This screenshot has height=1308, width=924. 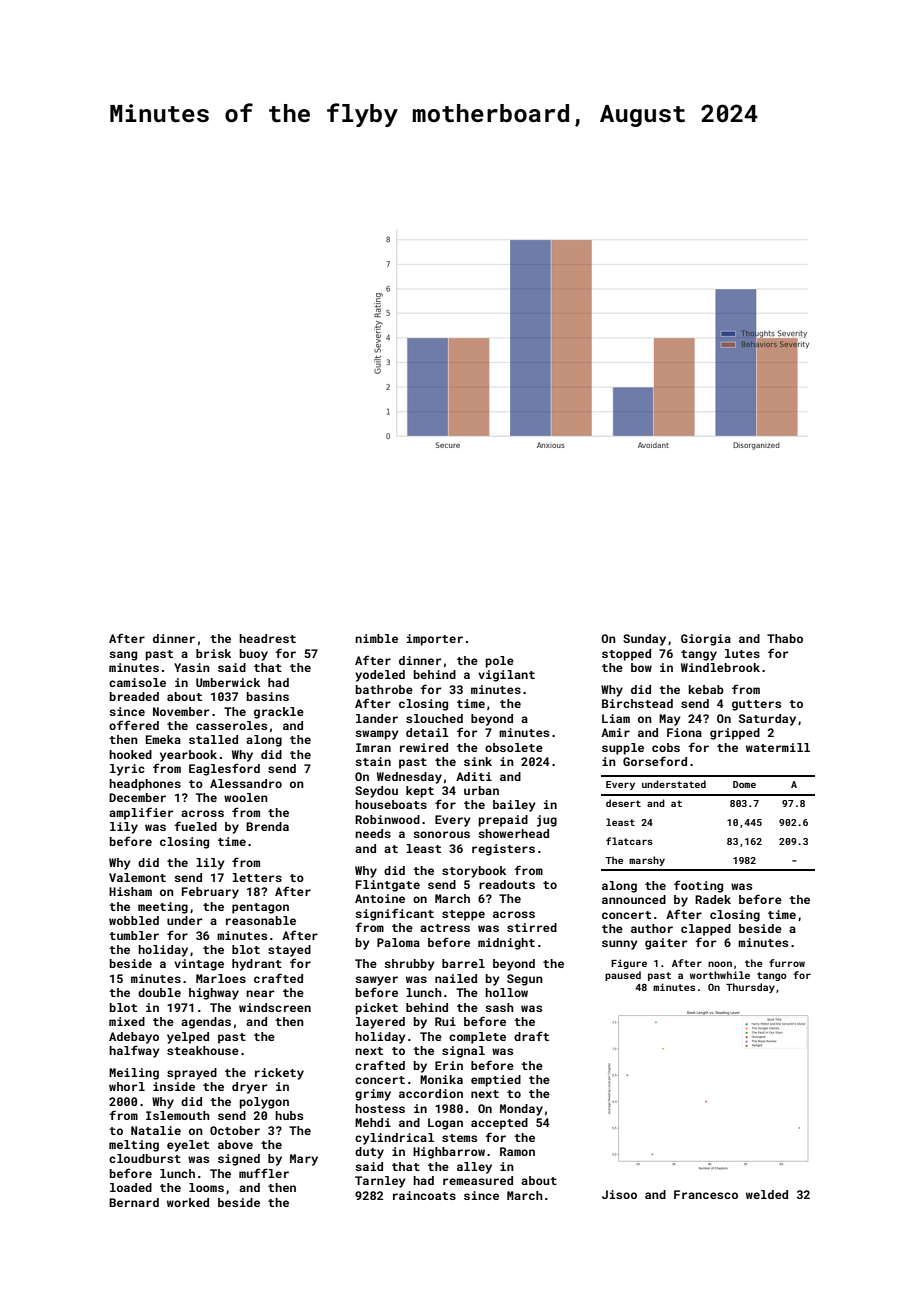 What do you see at coordinates (376, 638) in the screenshot?
I see `nimble` at bounding box center [376, 638].
